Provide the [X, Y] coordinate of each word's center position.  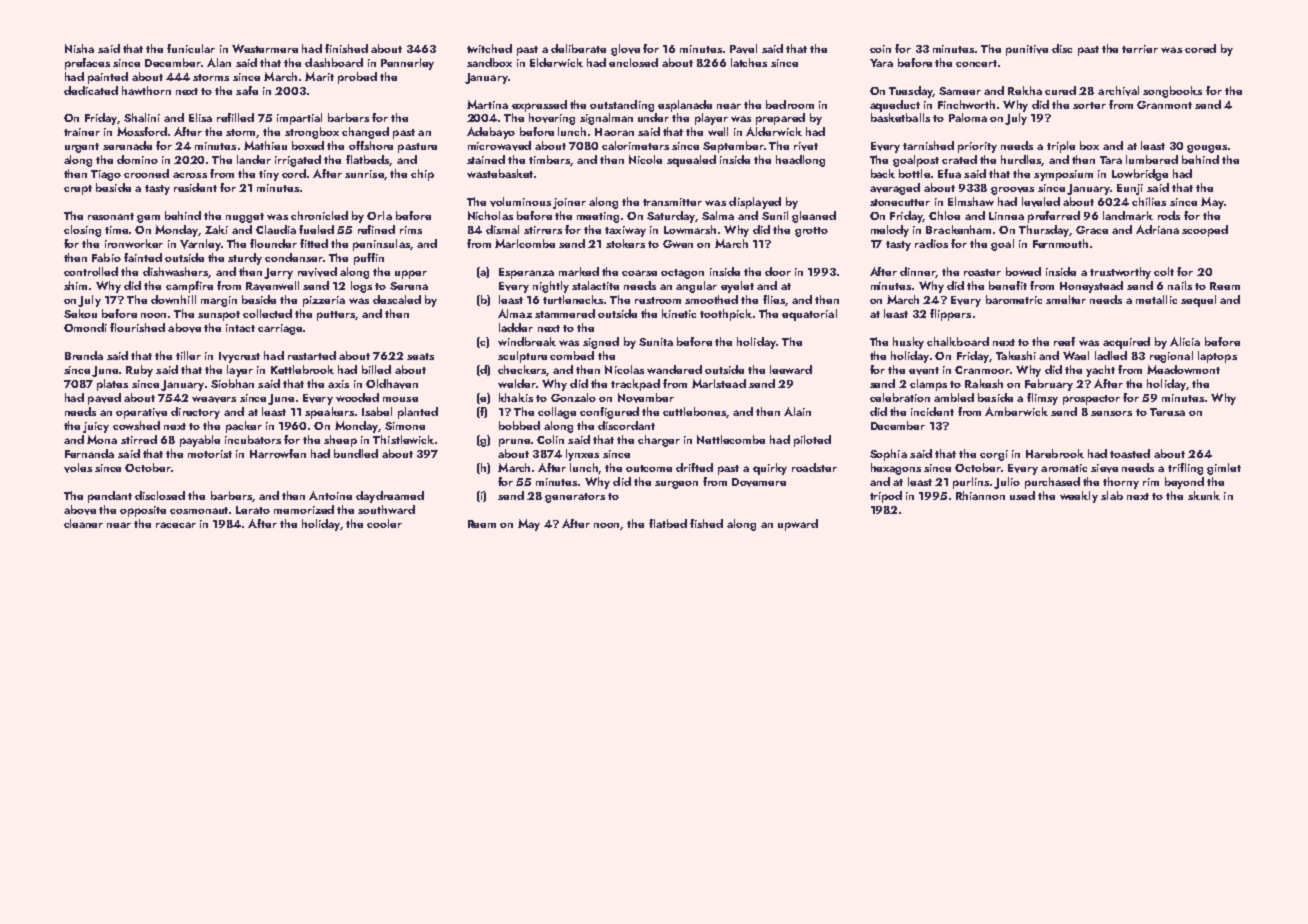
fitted [314, 243]
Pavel [743, 49]
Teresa [1167, 412]
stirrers [543, 230]
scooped [1205, 231]
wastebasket [500, 173]
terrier [1140, 49]
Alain [797, 411]
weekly [1079, 497]
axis [338, 384]
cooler [384, 523]
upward [798, 525]
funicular [191, 48]
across [190, 175]
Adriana [1157, 229]
